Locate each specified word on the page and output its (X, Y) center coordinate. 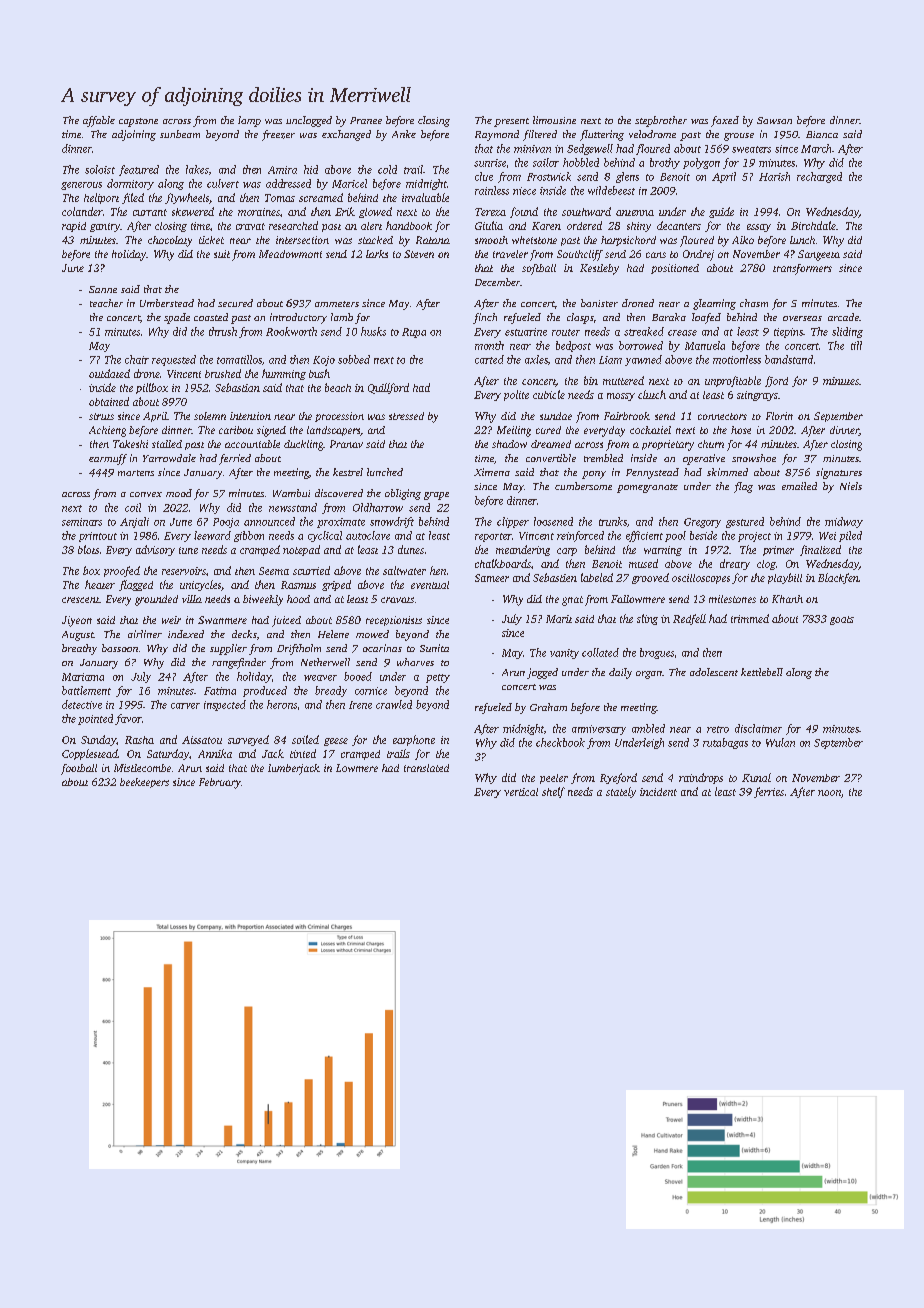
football (79, 769)
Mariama (83, 677)
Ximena (492, 472)
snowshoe (754, 458)
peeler (554, 779)
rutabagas (725, 743)
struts (101, 416)
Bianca (822, 134)
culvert (223, 183)
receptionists (394, 621)
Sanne (103, 289)
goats (842, 620)
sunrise (490, 163)
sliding (847, 332)
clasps (580, 318)
